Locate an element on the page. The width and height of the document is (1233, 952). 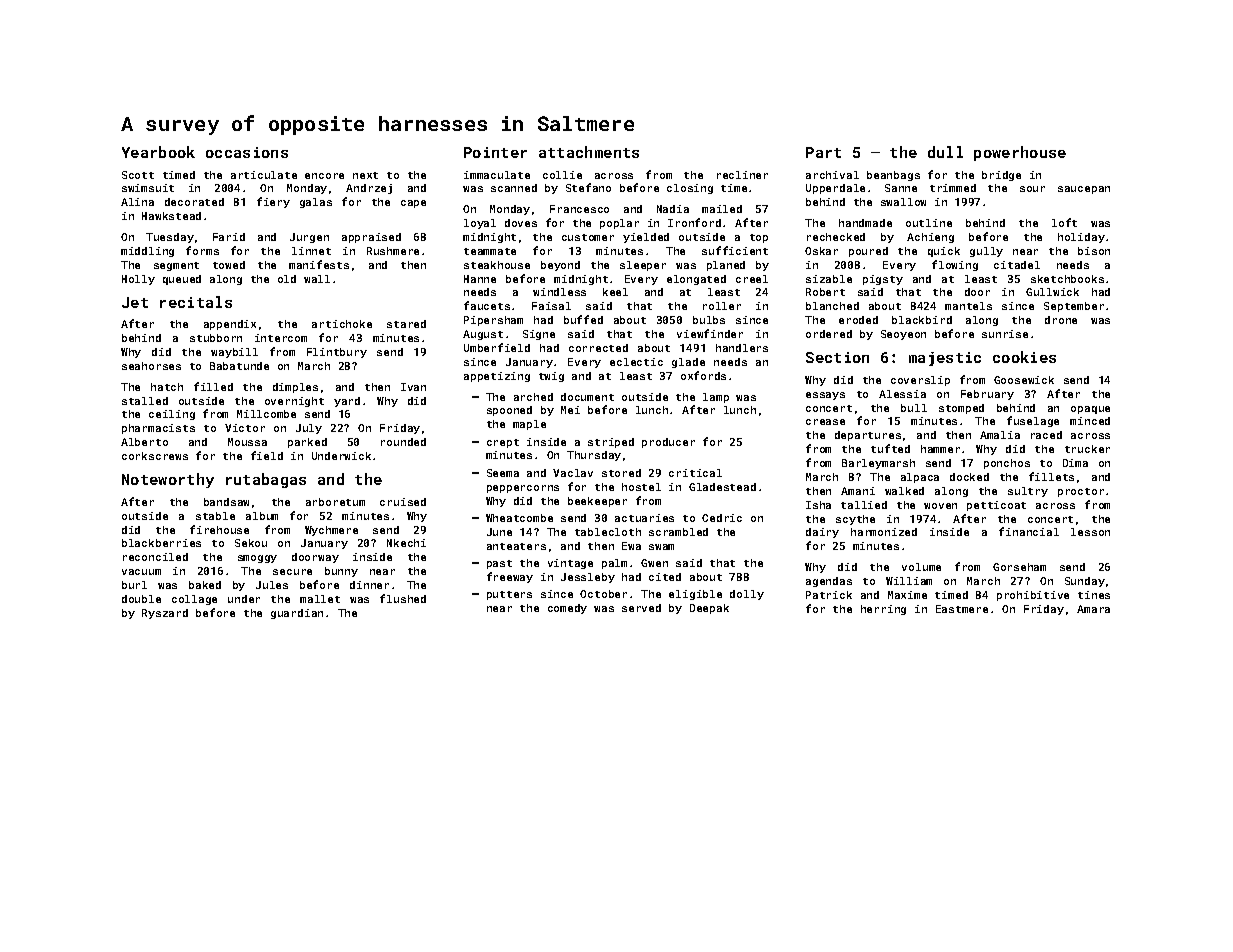
dull is located at coordinates (945, 152).
